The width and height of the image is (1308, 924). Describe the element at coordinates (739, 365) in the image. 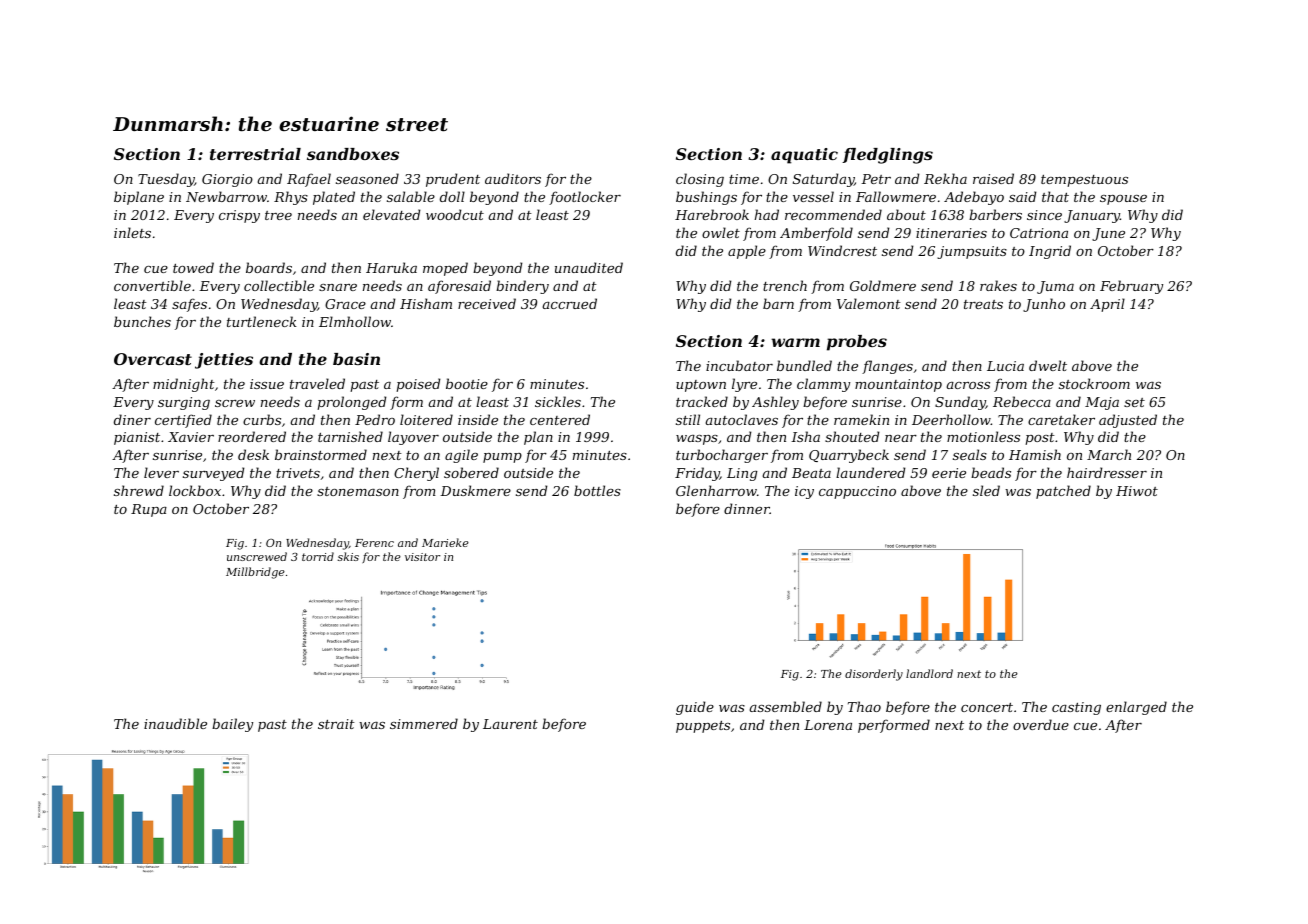

I see `incubator` at that location.
